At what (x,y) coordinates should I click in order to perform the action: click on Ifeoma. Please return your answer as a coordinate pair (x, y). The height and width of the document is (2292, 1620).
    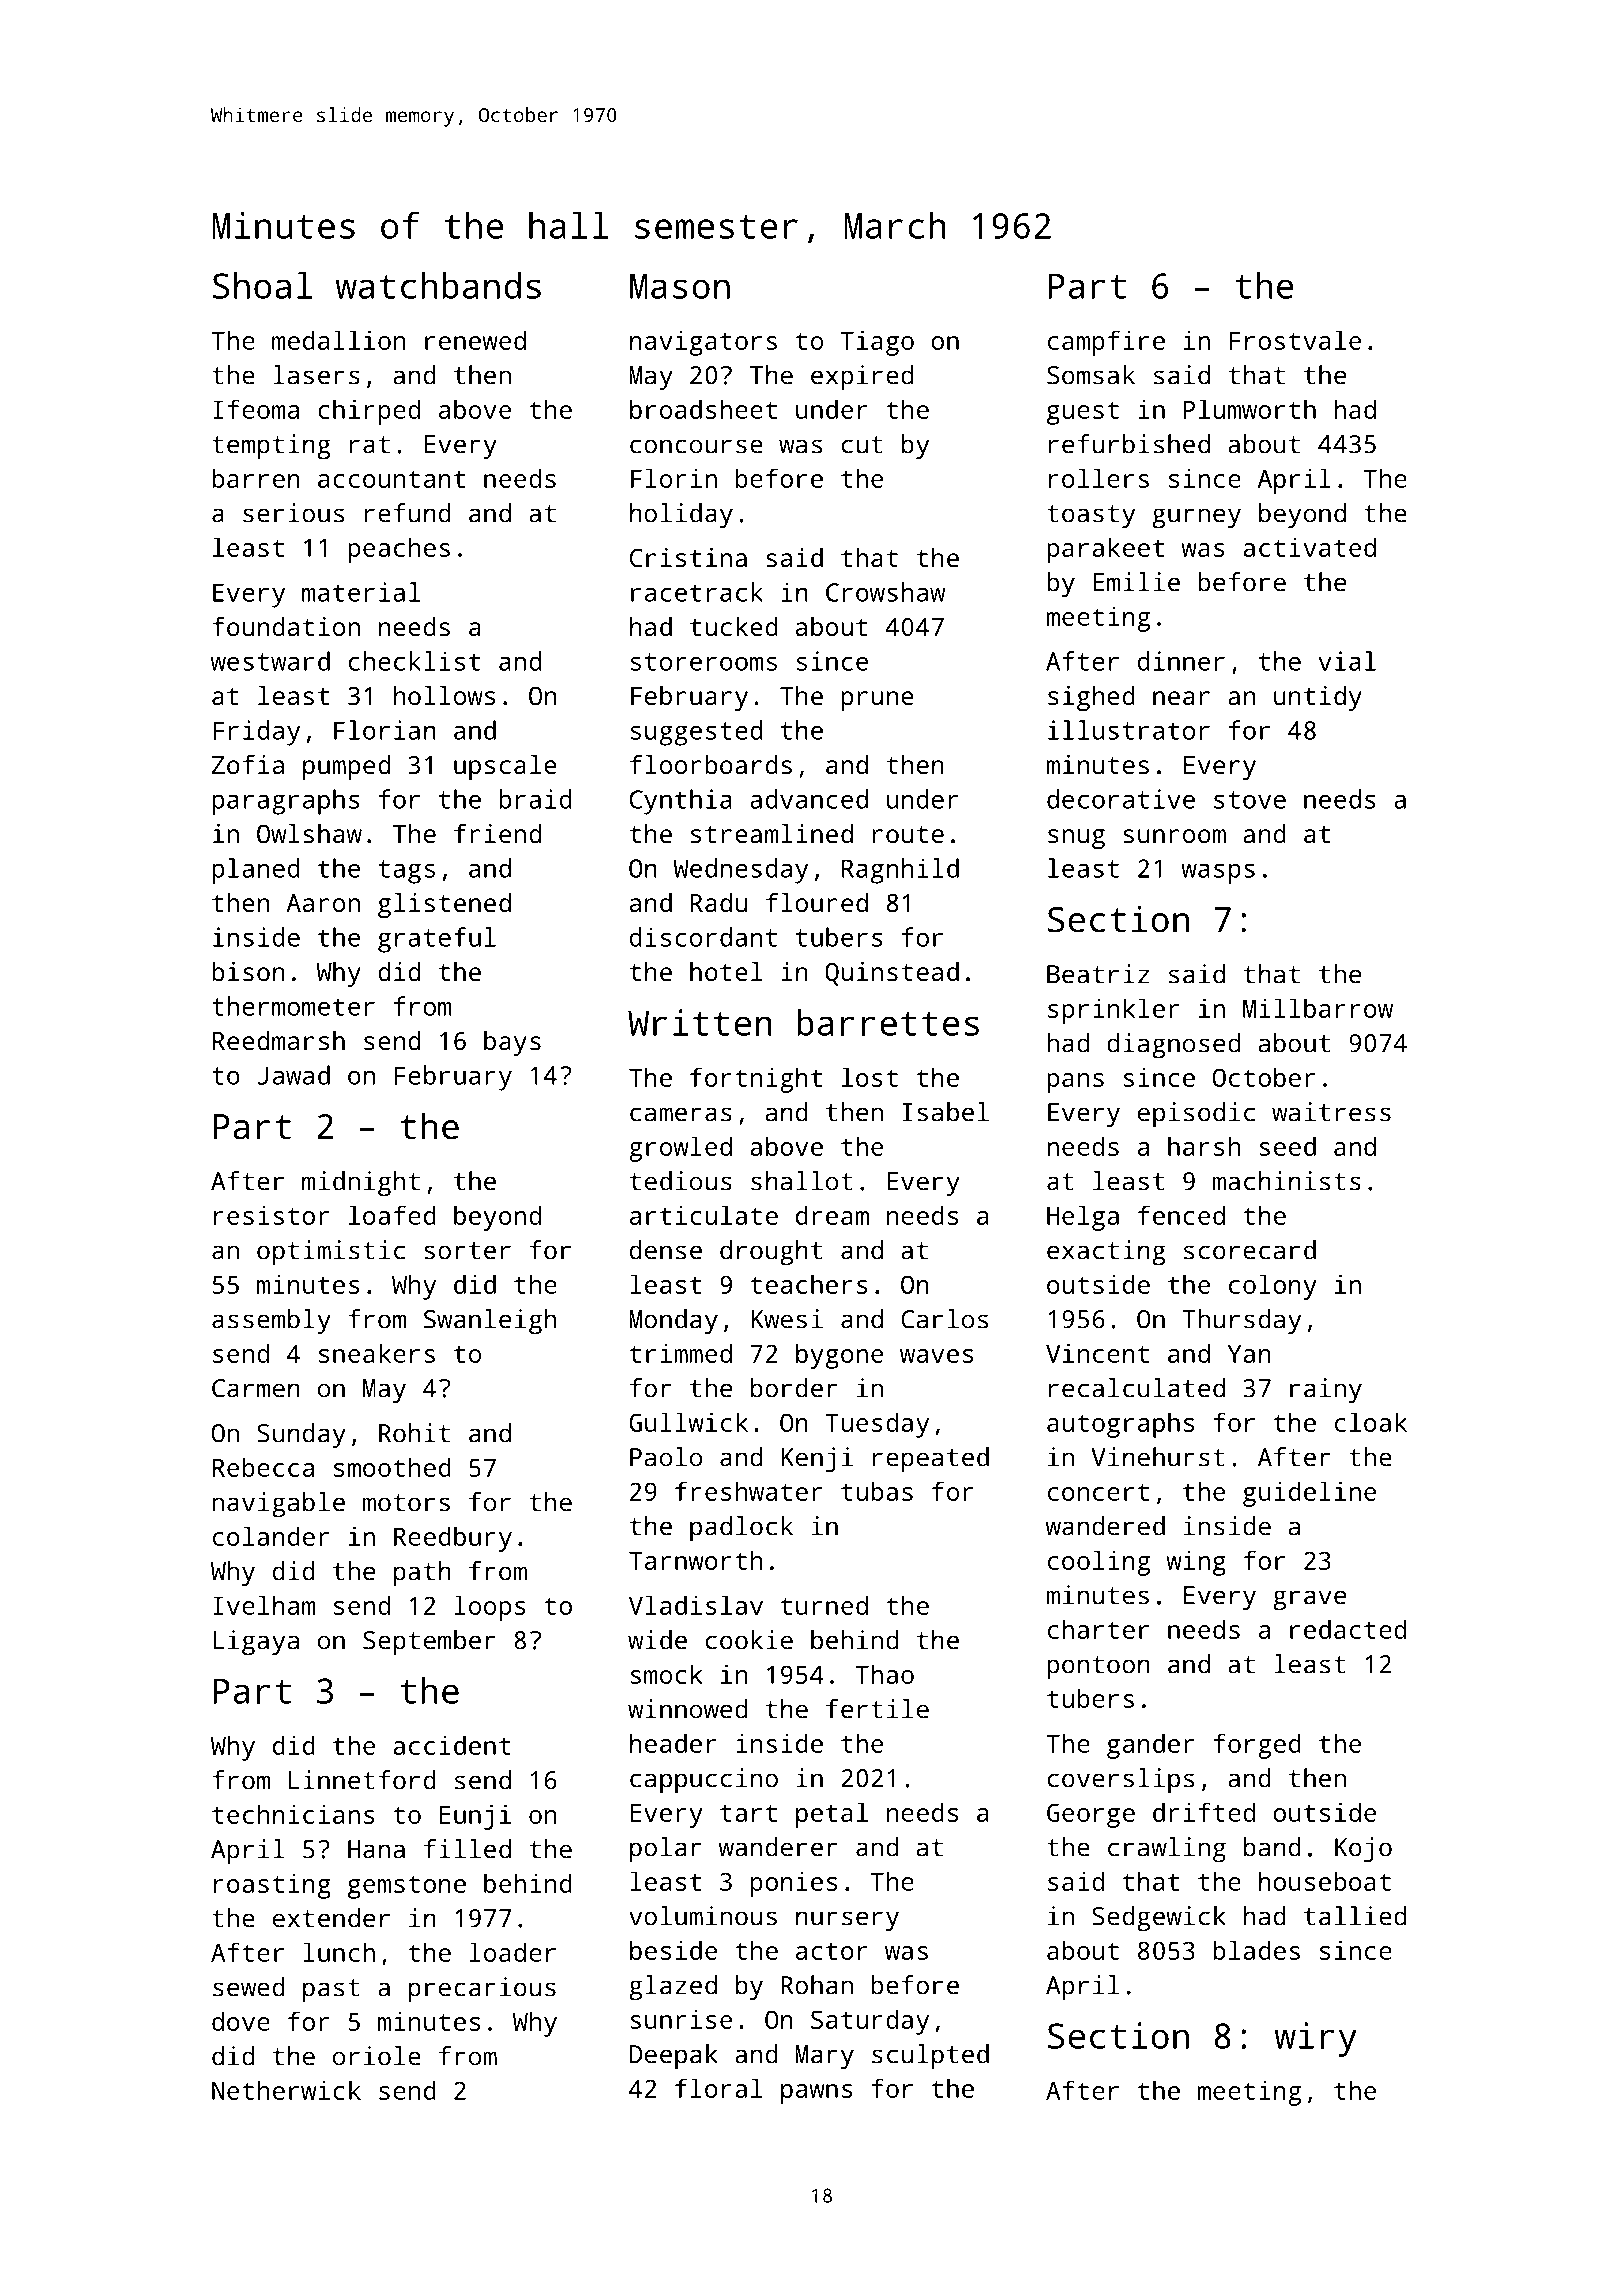
    Looking at the image, I should click on (256, 409).
